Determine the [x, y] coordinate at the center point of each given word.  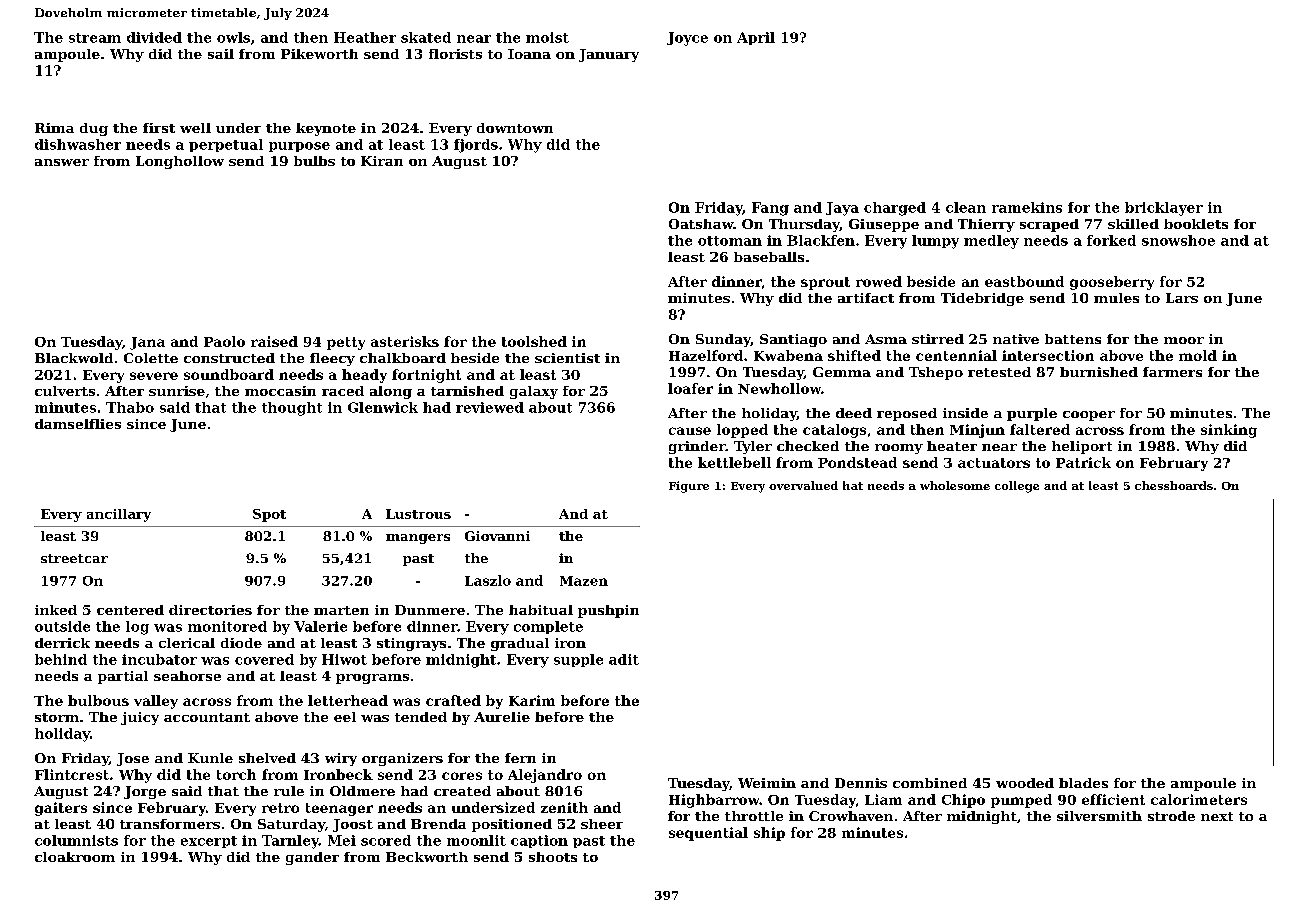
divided [154, 37]
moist [547, 37]
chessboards [1174, 485]
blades [1083, 783]
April [756, 38]
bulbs [314, 161]
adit [624, 659]
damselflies [78, 424]
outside [62, 626]
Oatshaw [701, 224]
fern [520, 758]
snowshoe [1178, 240]
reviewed [490, 407]
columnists [76, 840]
